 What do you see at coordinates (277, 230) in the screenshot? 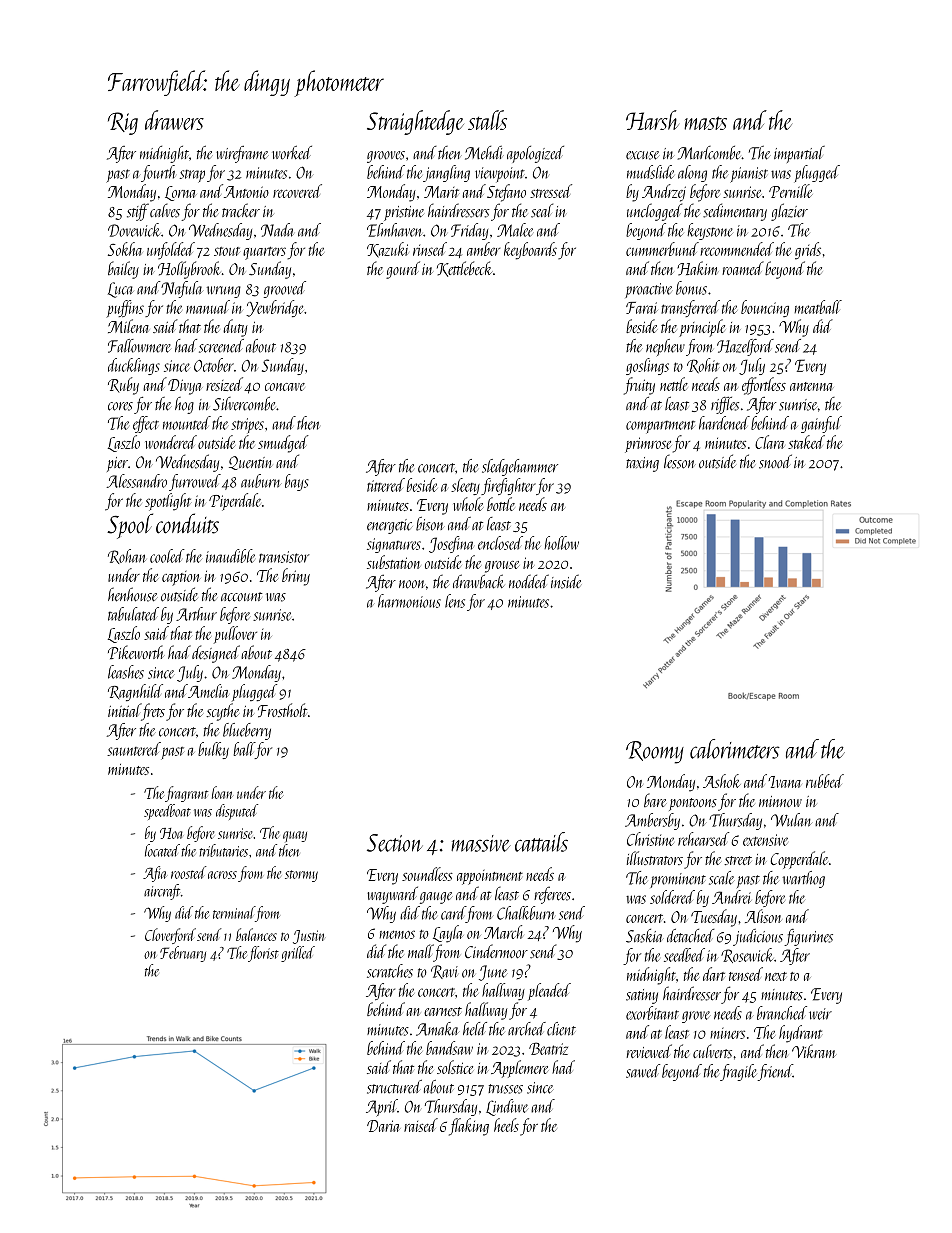
I see `Nada` at bounding box center [277, 230].
